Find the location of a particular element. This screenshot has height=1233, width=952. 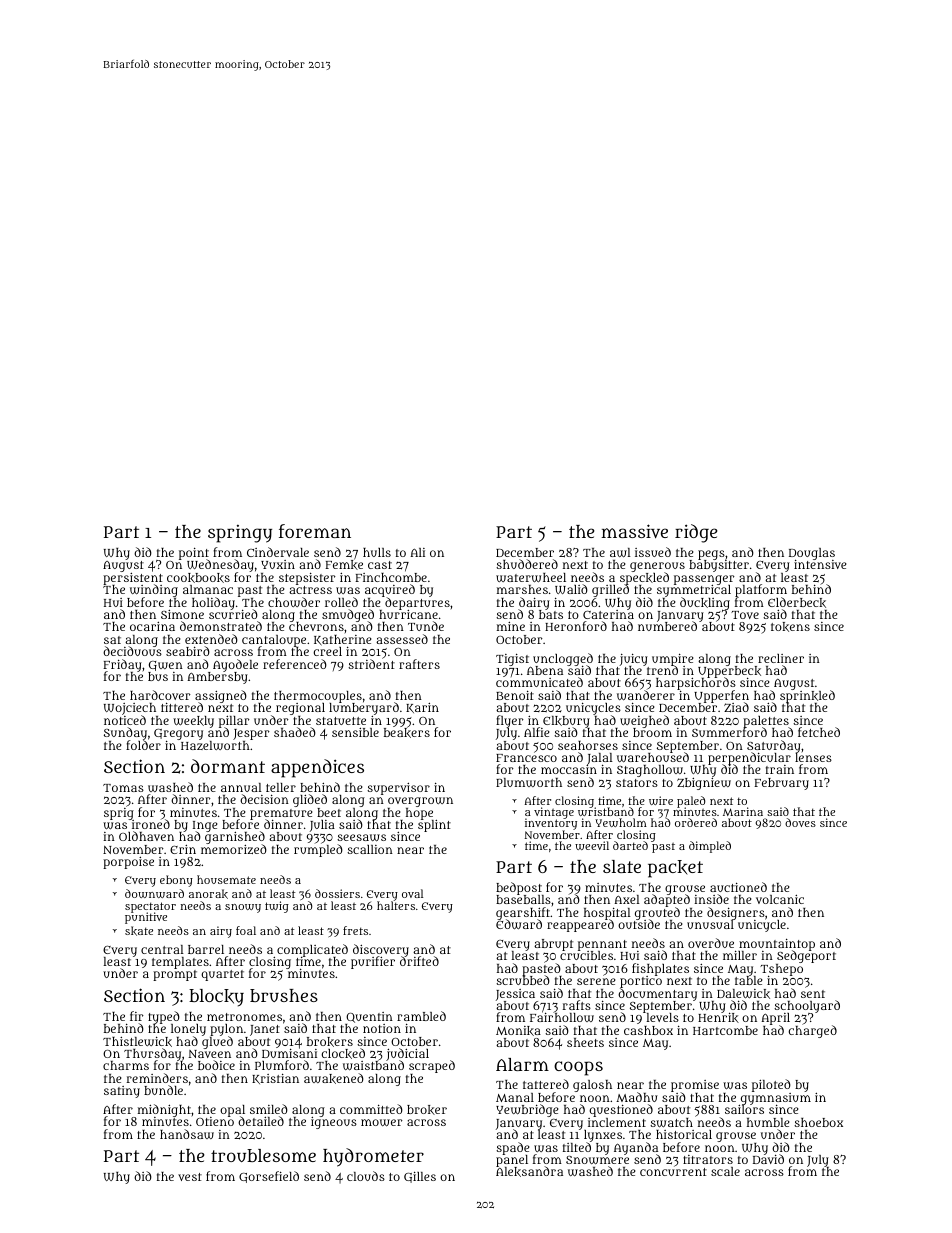

halters is located at coordinates (396, 906).
